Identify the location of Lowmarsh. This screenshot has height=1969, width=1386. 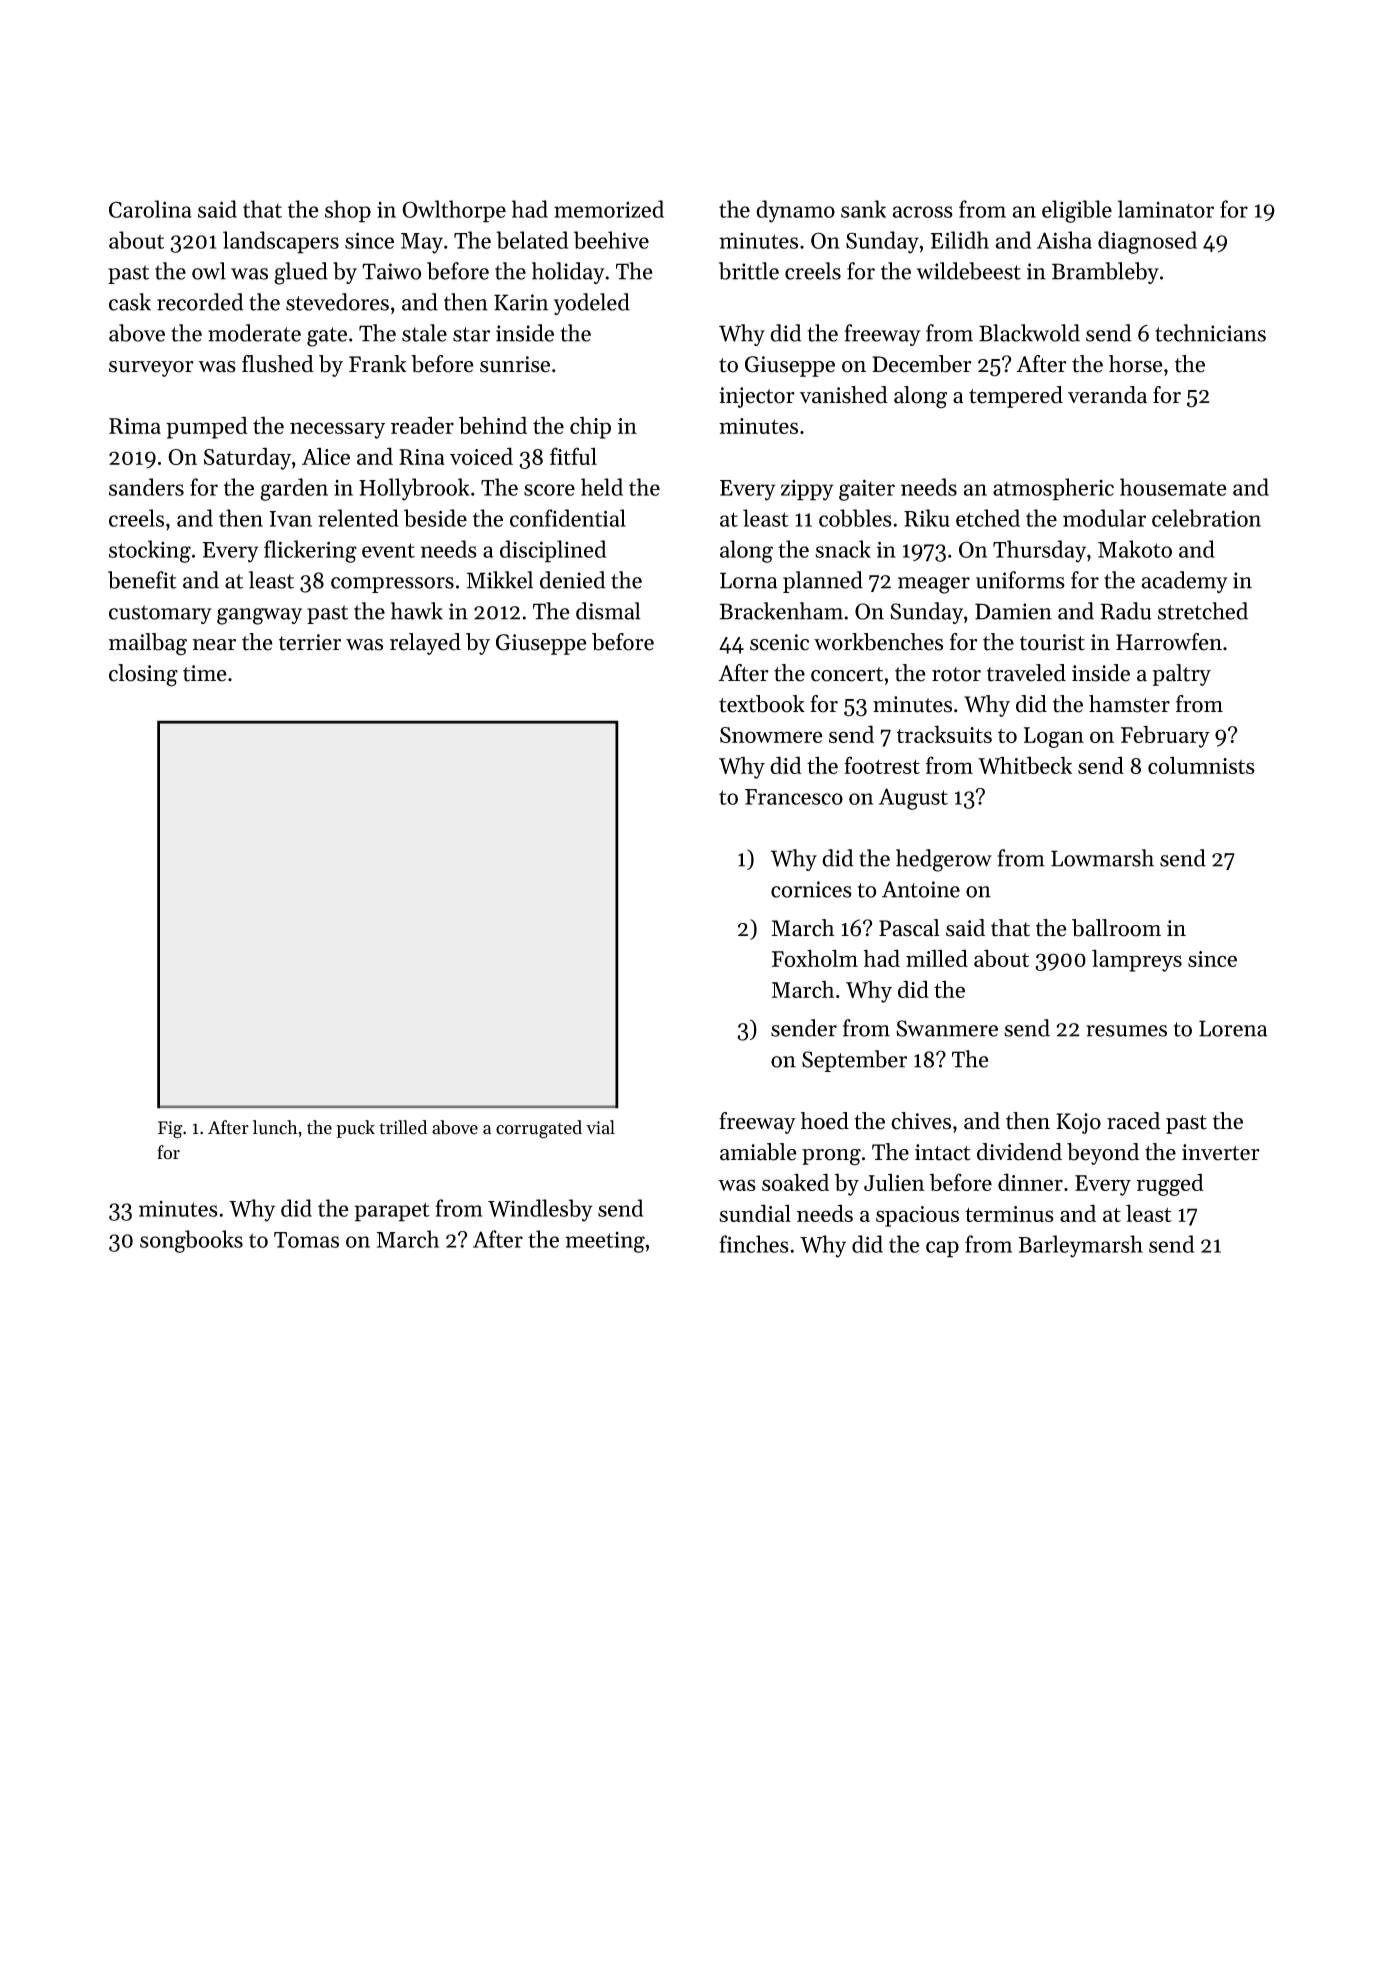
(1102, 858).
